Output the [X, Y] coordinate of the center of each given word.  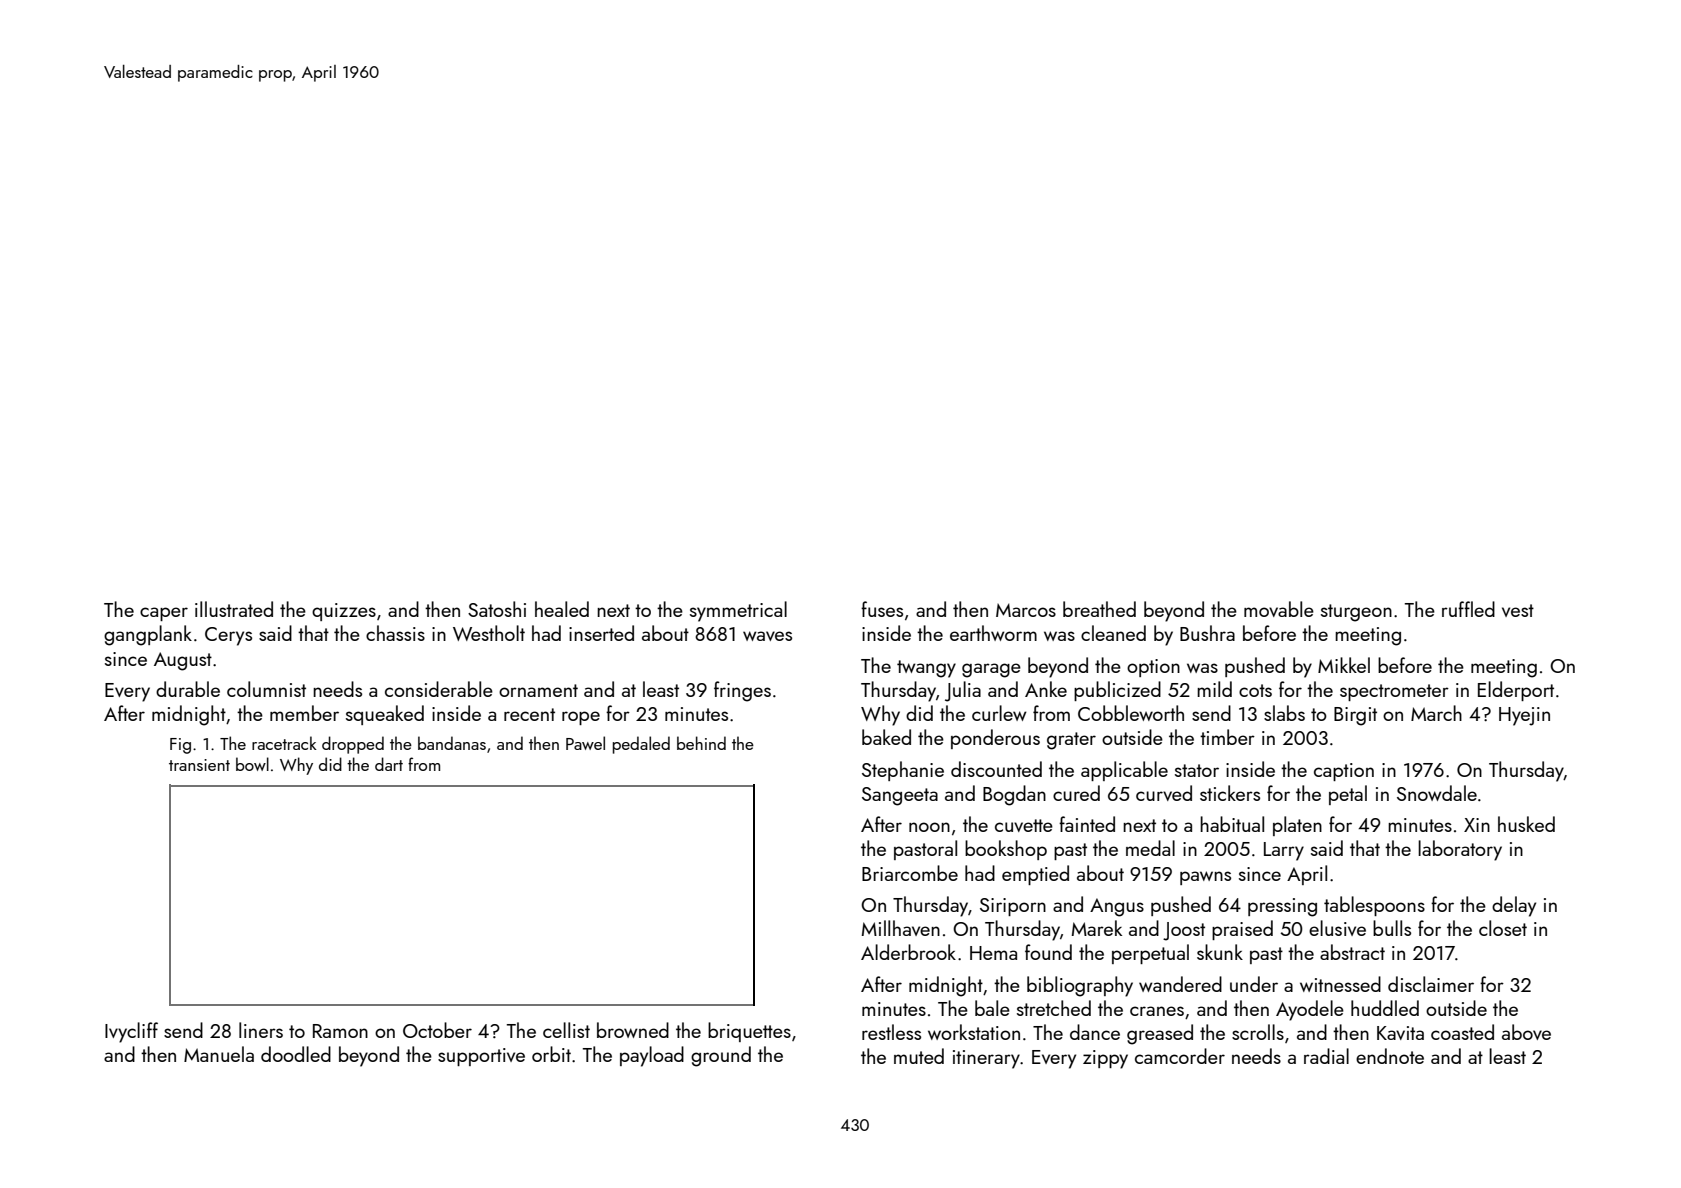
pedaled [641, 745]
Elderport [1516, 691]
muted [919, 1056]
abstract [1352, 952]
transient [199, 765]
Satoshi [497, 609]
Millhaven [901, 928]
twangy [926, 669]
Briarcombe [910, 873]
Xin [1477, 825]
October [437, 1030]
